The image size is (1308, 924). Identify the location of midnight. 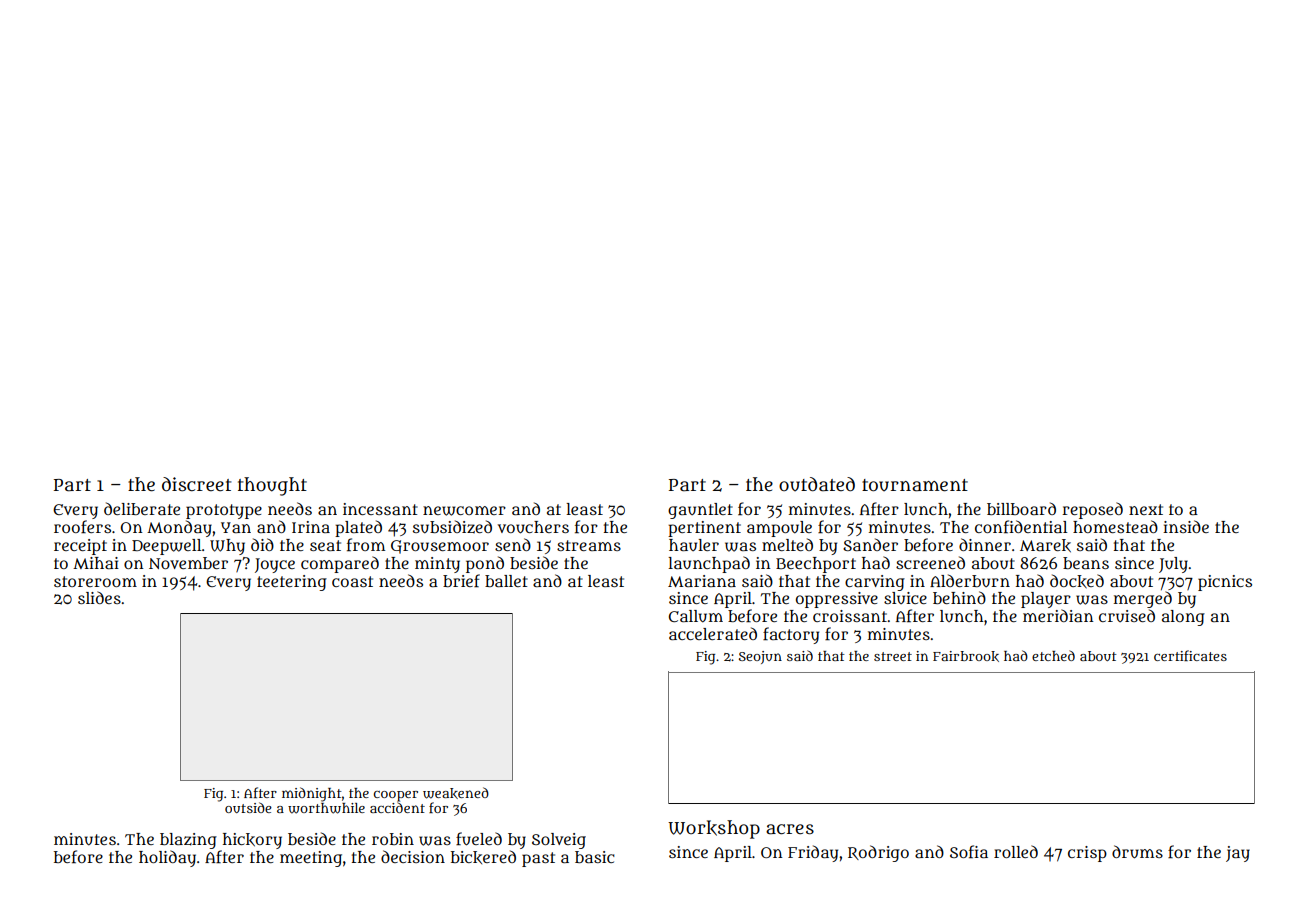
(312, 794).
